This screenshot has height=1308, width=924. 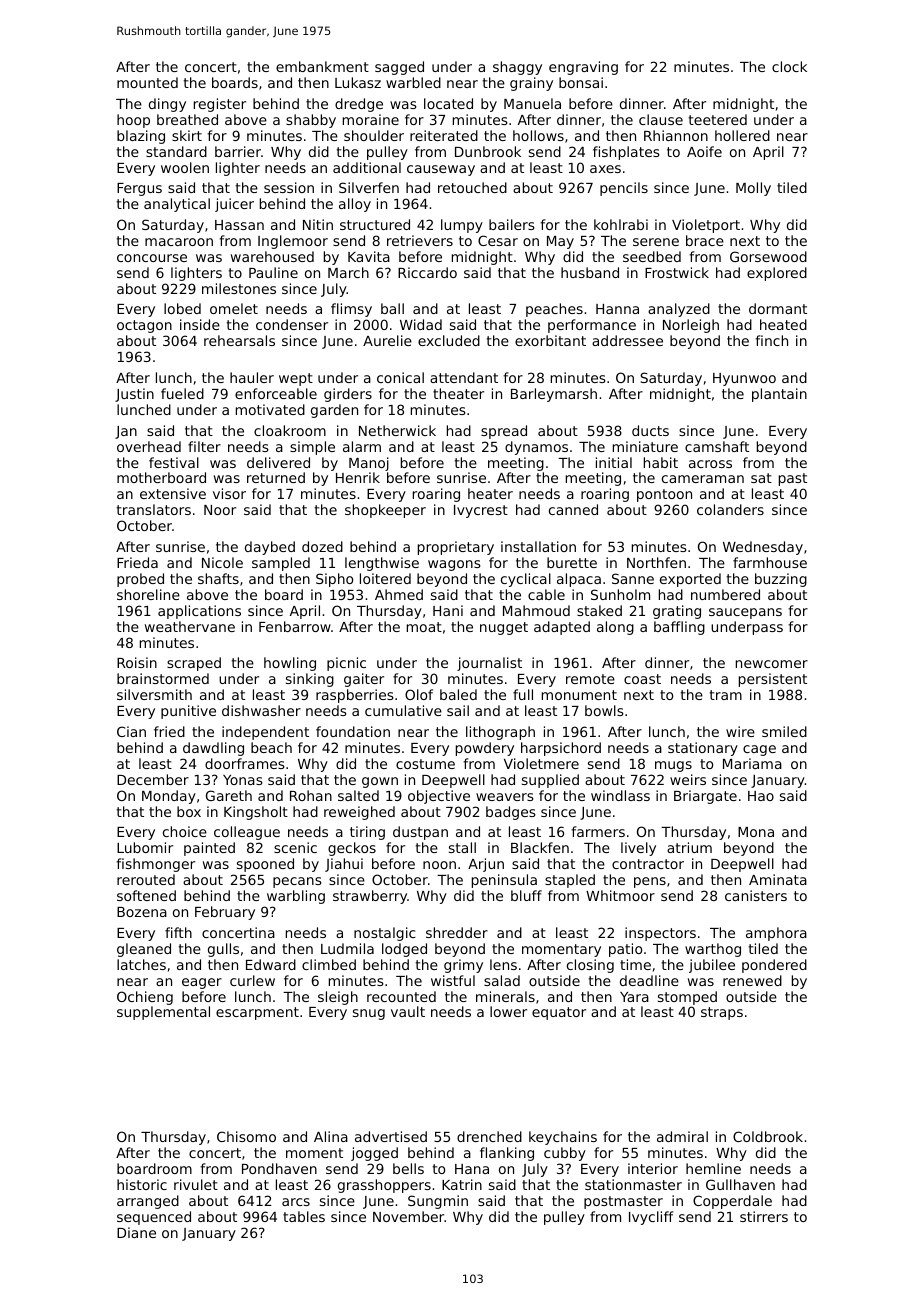 I want to click on flanking, so click(x=507, y=1154).
